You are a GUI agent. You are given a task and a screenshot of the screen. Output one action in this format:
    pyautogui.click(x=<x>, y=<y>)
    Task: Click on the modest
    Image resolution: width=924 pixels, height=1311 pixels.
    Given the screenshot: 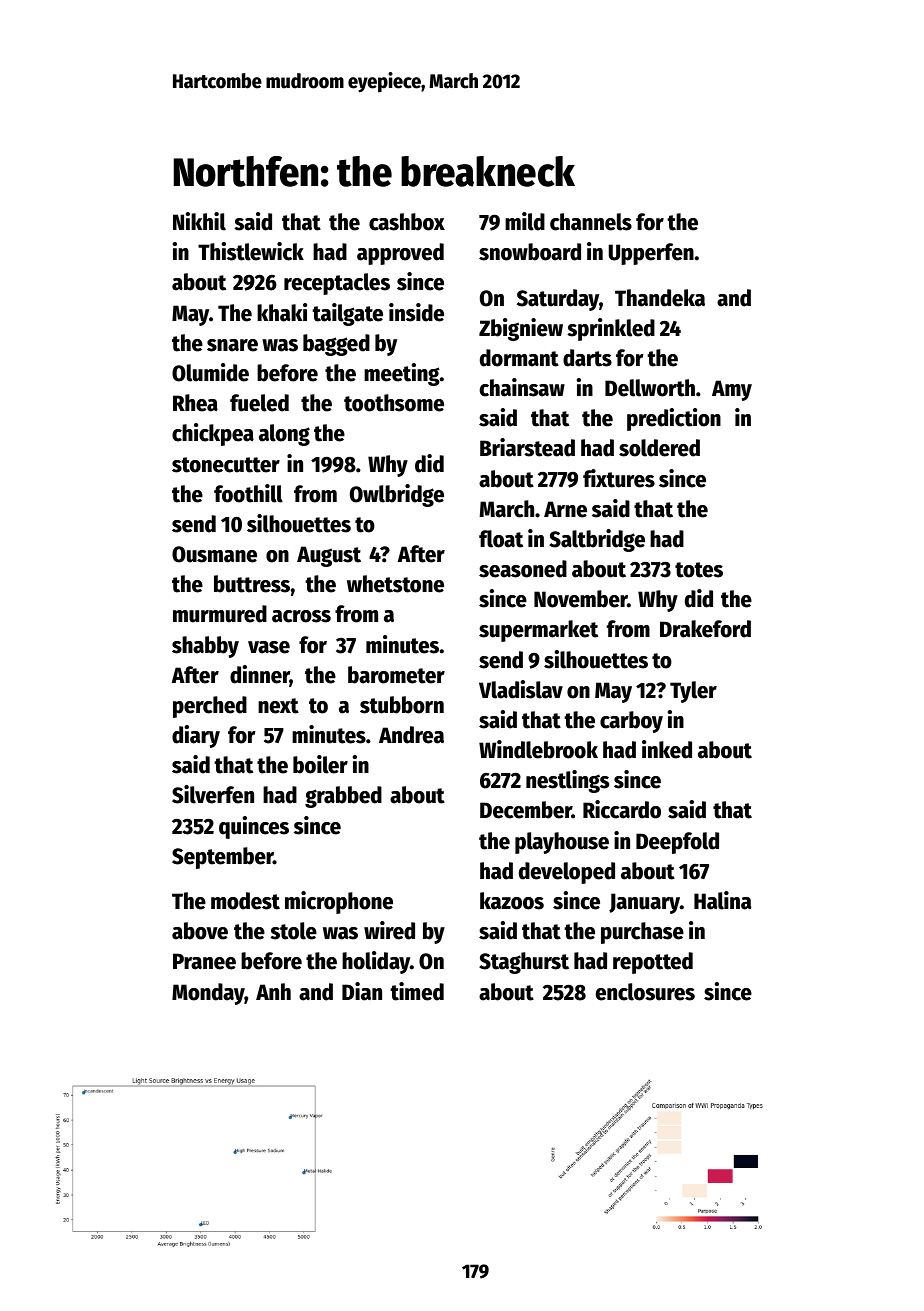 What is the action you would take?
    pyautogui.click(x=245, y=901)
